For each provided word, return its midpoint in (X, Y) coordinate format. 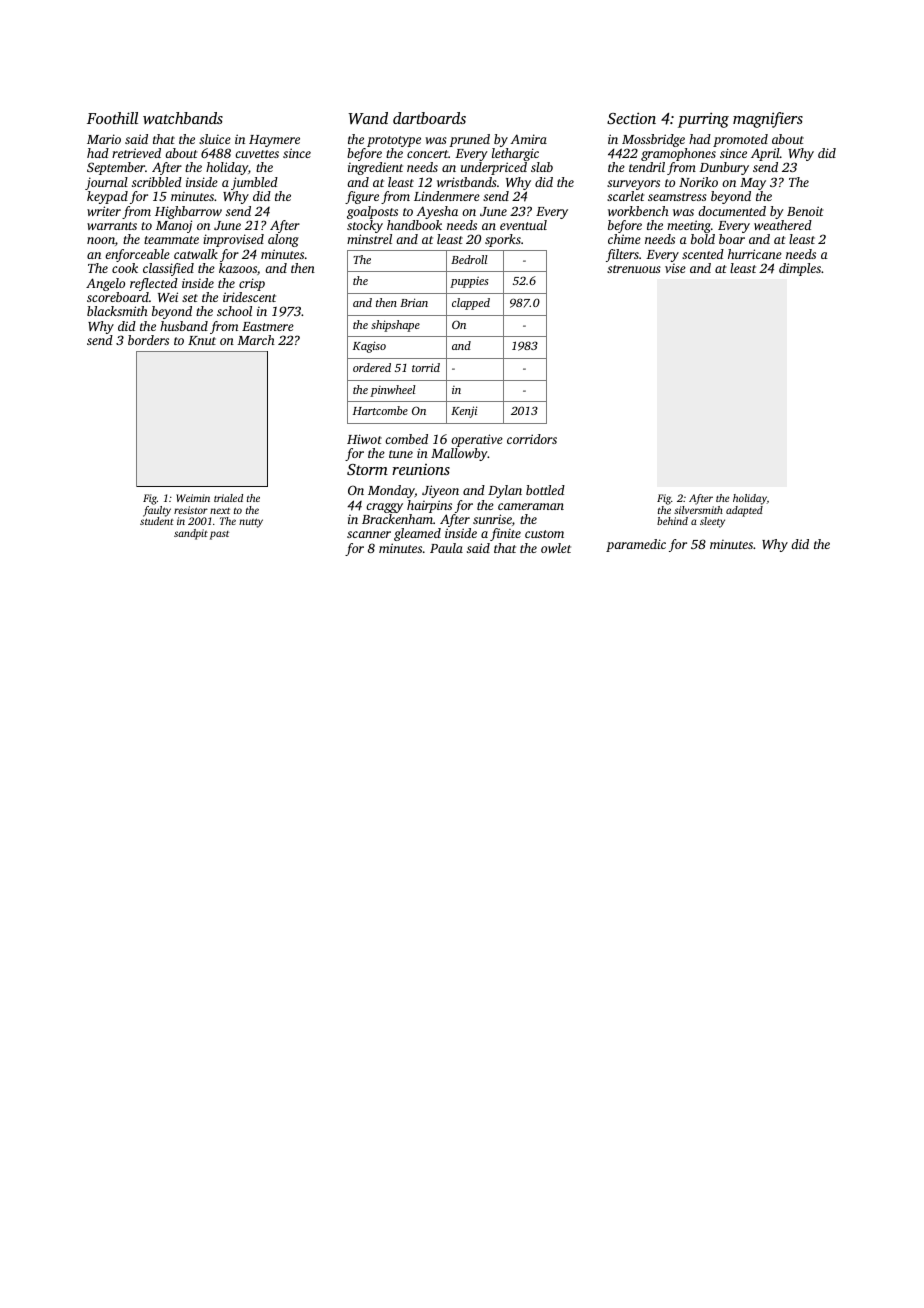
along (283, 240)
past (219, 535)
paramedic (636, 545)
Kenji (464, 412)
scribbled (157, 182)
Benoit (805, 211)
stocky (365, 227)
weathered (783, 225)
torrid (426, 367)
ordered (372, 367)
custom (544, 534)
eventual (523, 225)
